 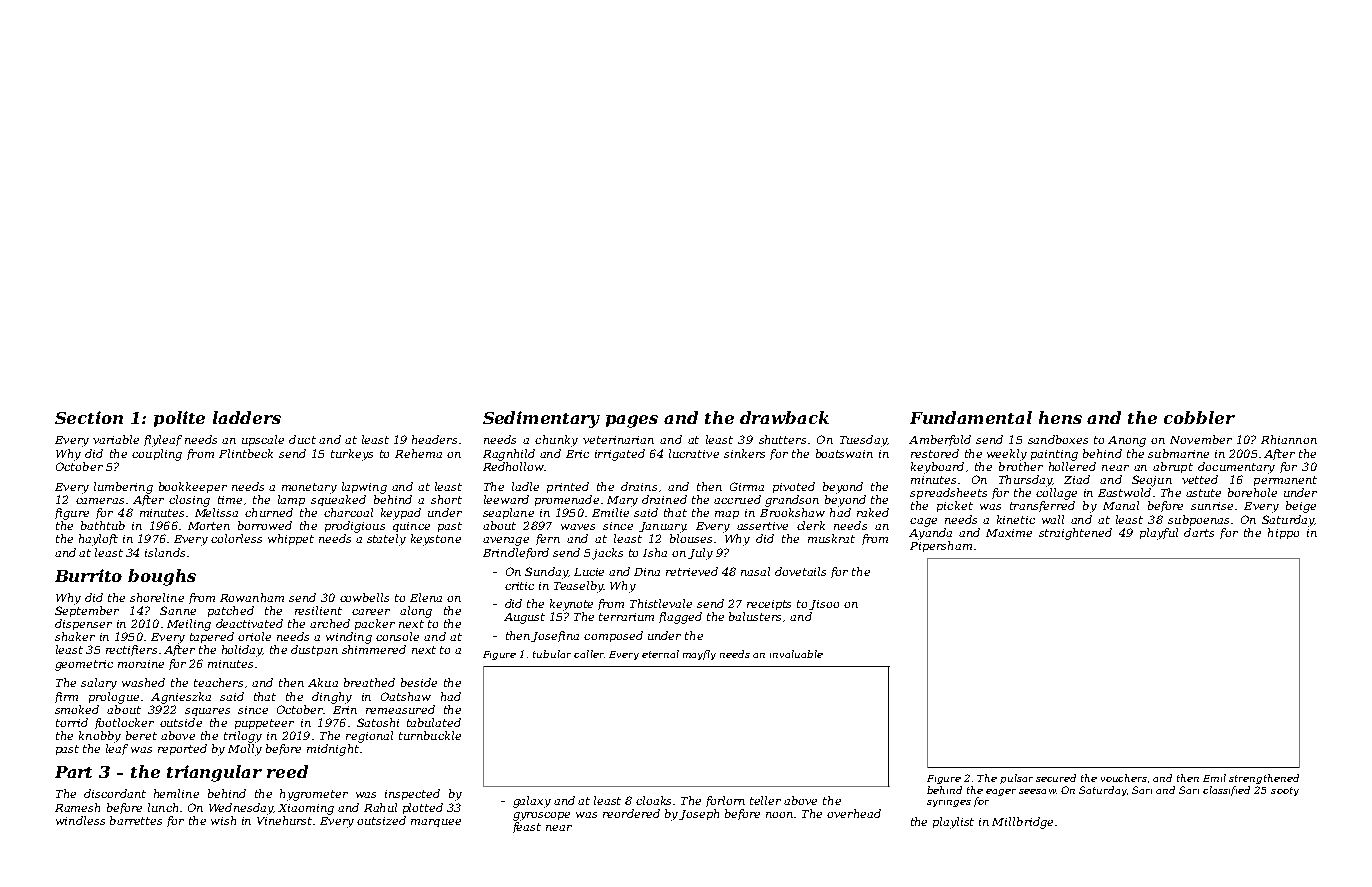 I want to click on Sedimentary, so click(x=541, y=419).
